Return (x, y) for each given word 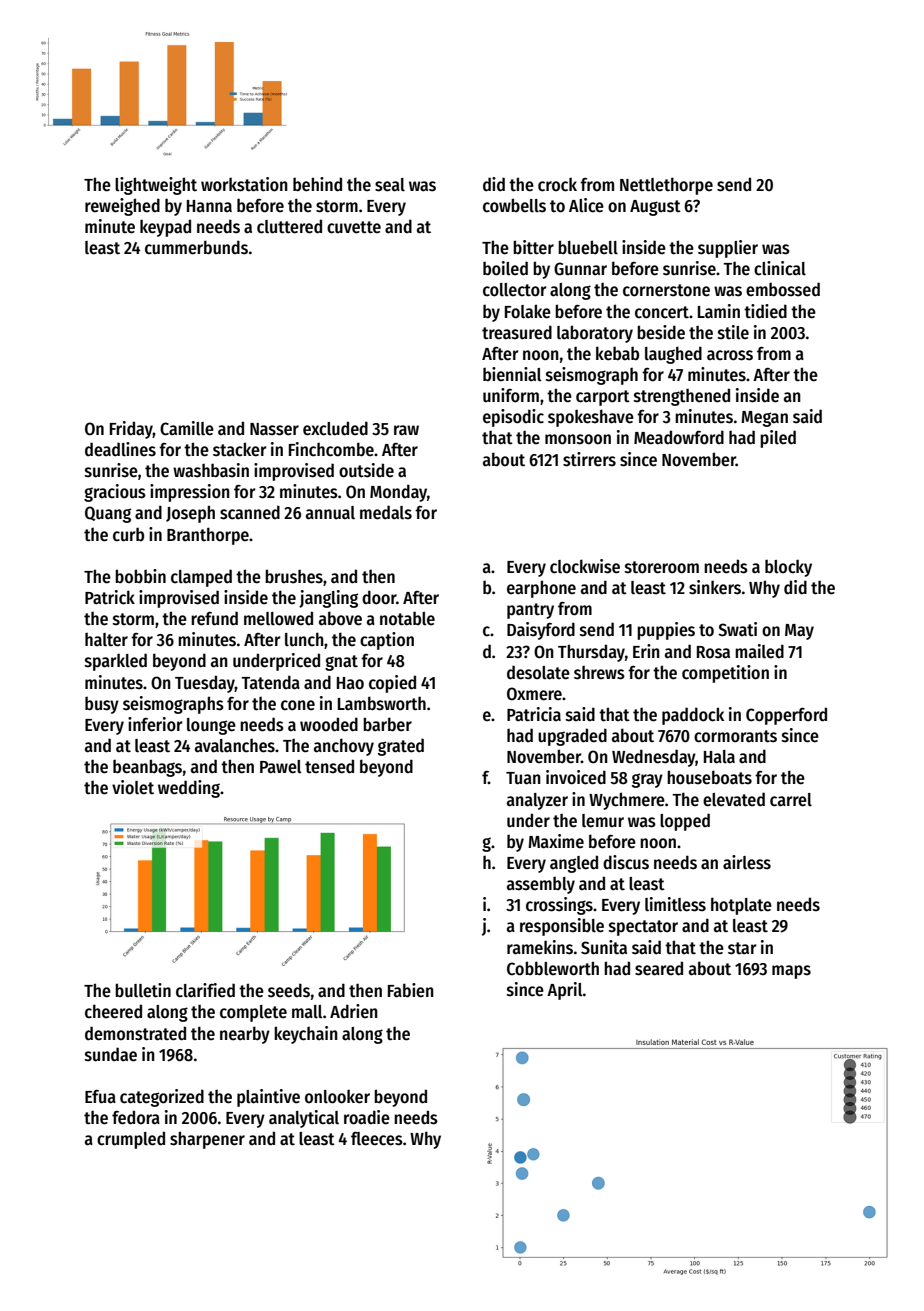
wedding (189, 789)
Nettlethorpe (666, 186)
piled (778, 439)
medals (386, 512)
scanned (250, 512)
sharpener (207, 1140)
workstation (244, 184)
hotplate (741, 906)
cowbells (514, 205)
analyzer (537, 801)
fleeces (377, 1139)
